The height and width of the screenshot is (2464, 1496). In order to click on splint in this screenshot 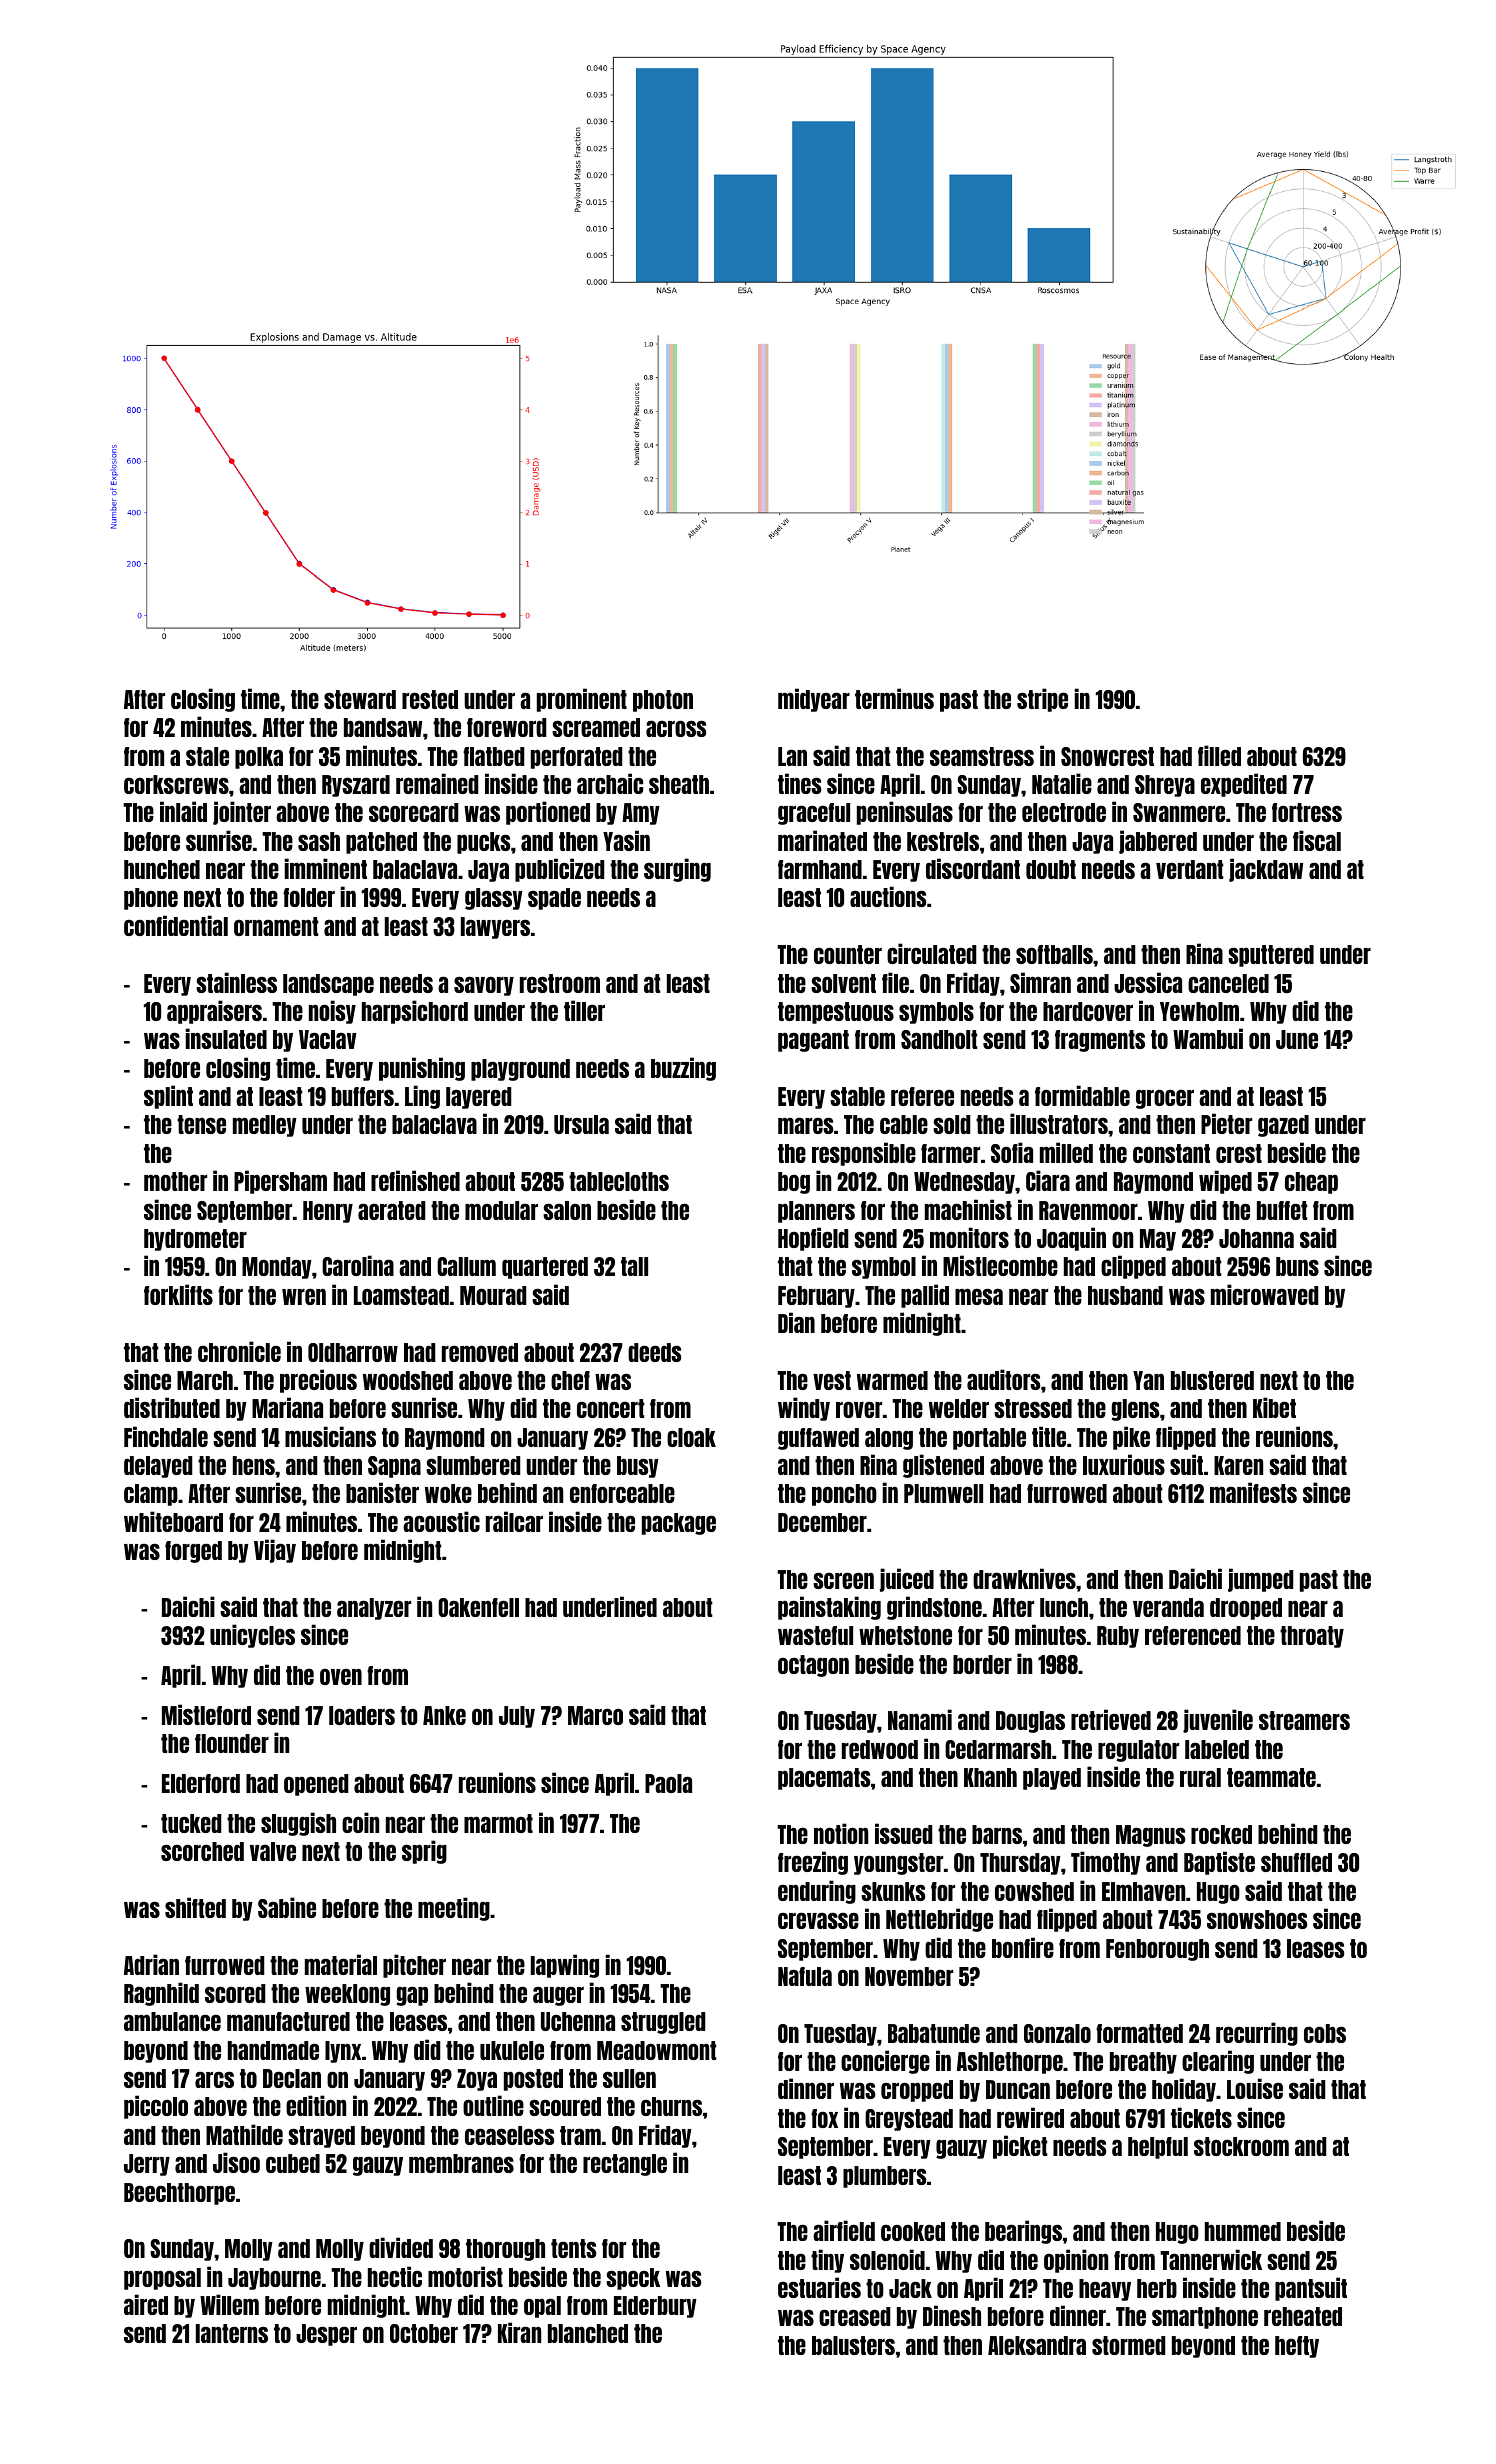, I will do `click(168, 1097)`.
